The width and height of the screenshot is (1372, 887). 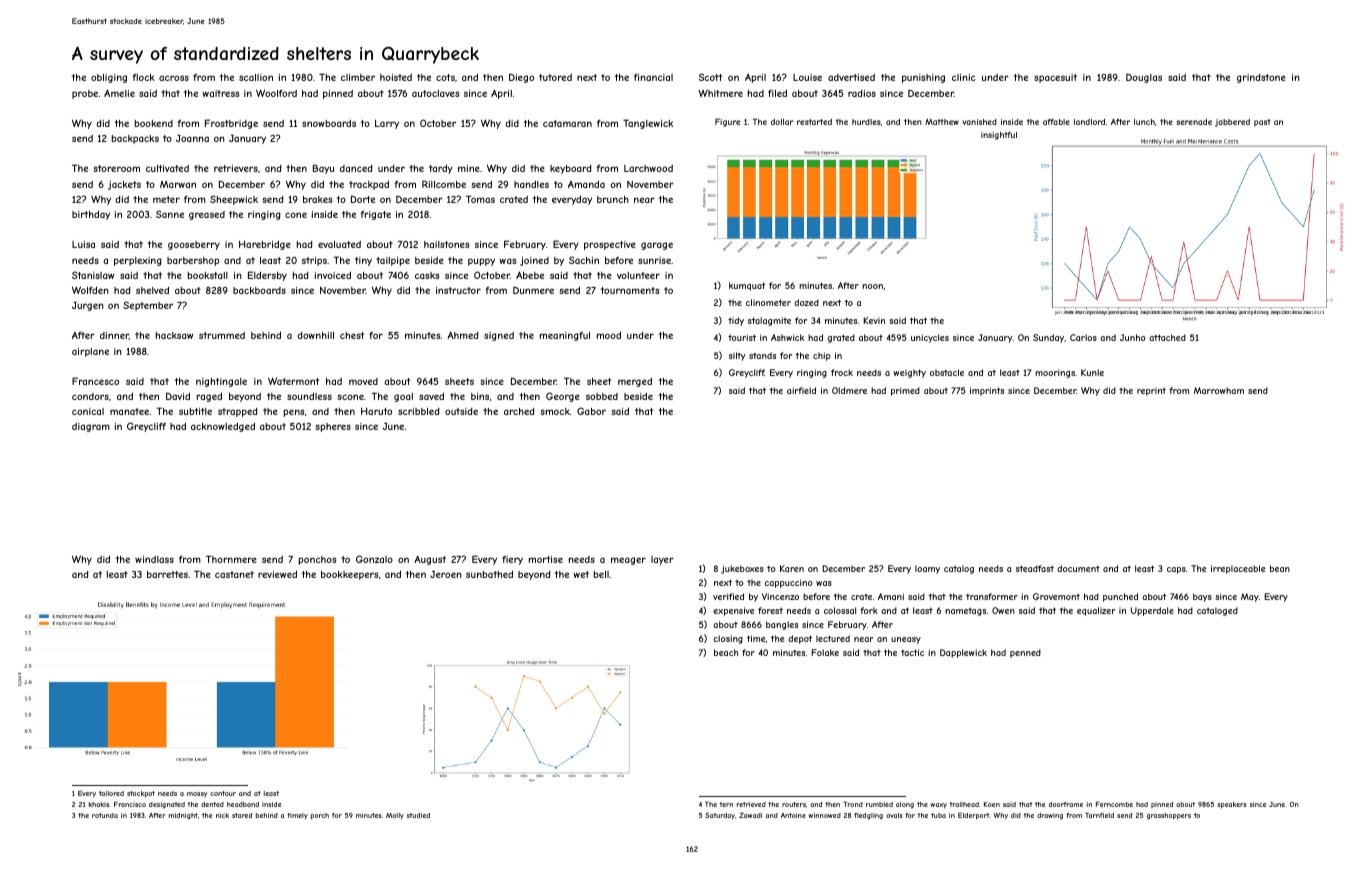 I want to click on Gabor, so click(x=591, y=411).
